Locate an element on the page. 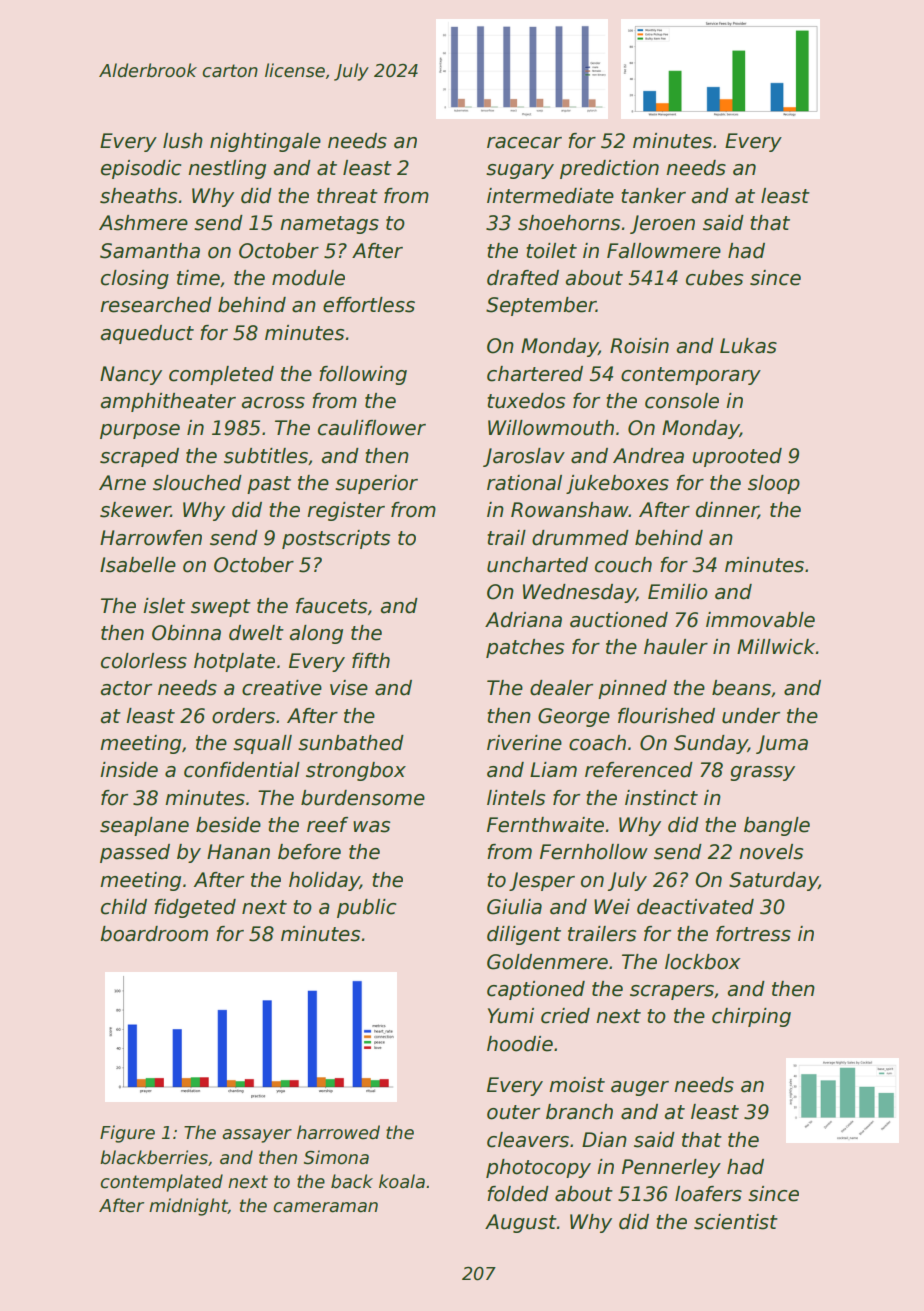 The height and width of the image is (1311, 924). deactivated is located at coordinates (695, 907).
